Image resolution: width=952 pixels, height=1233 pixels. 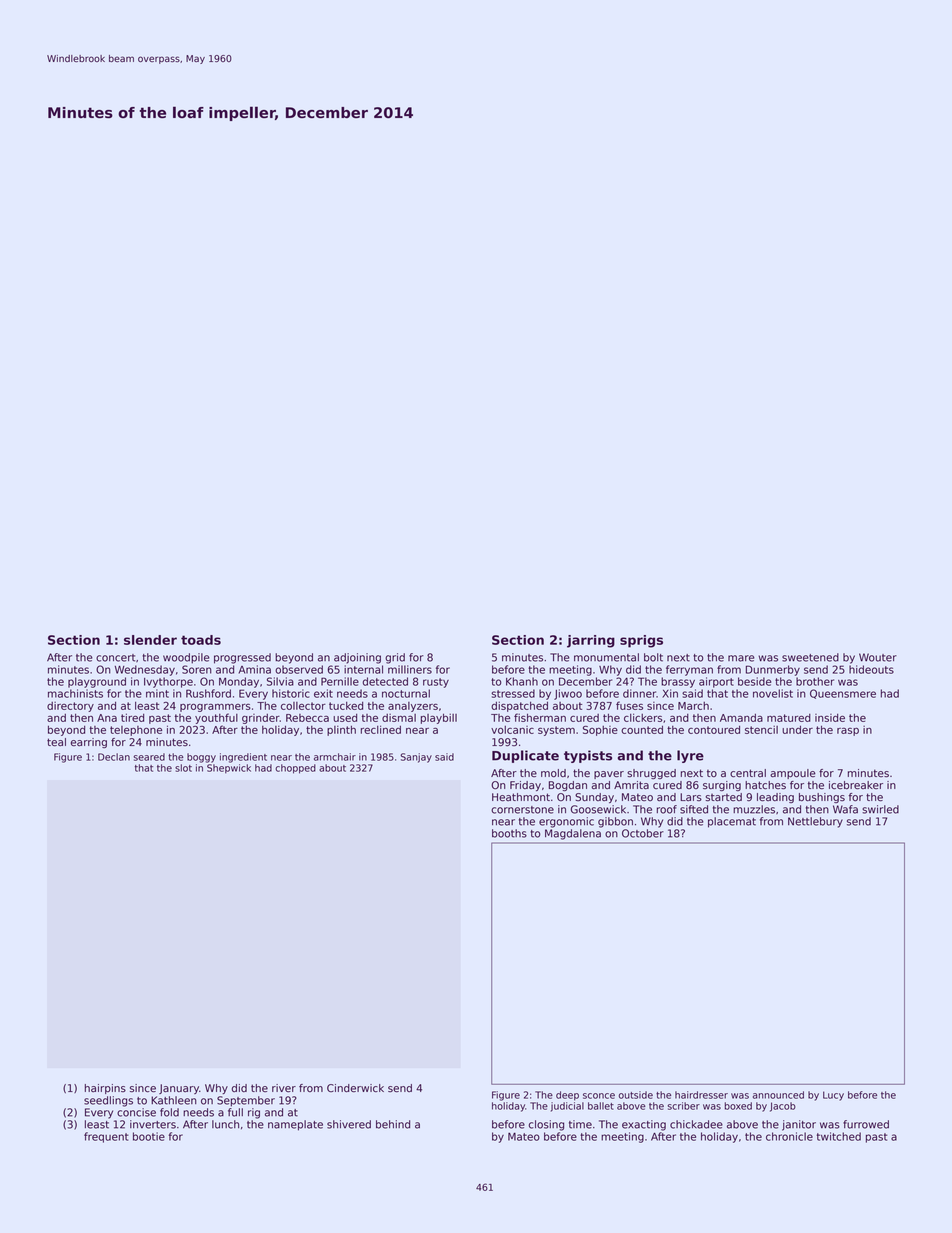 What do you see at coordinates (183, 768) in the screenshot?
I see `slot` at bounding box center [183, 768].
